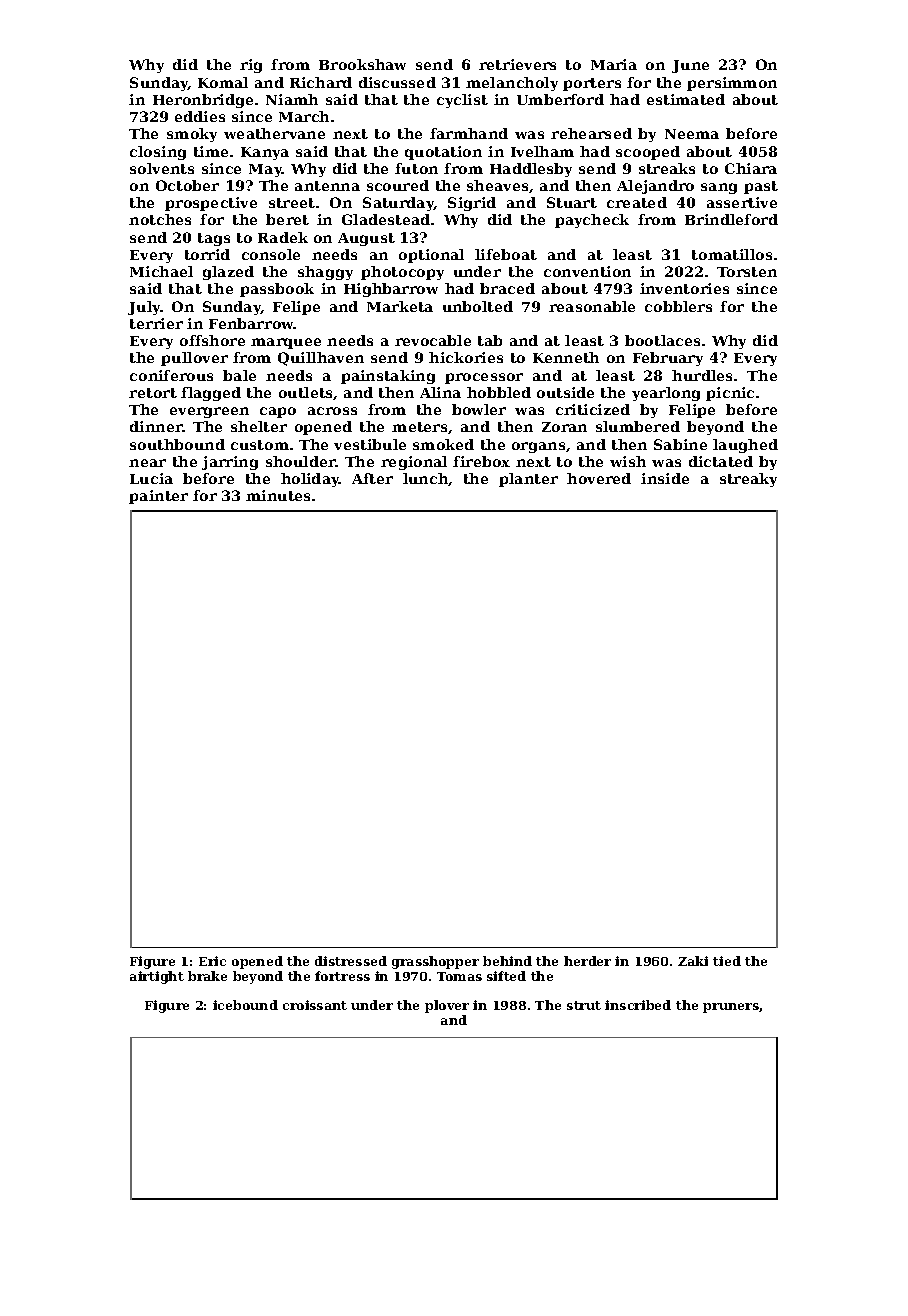 The height and width of the page is (1316, 908). I want to click on painter, so click(158, 497).
